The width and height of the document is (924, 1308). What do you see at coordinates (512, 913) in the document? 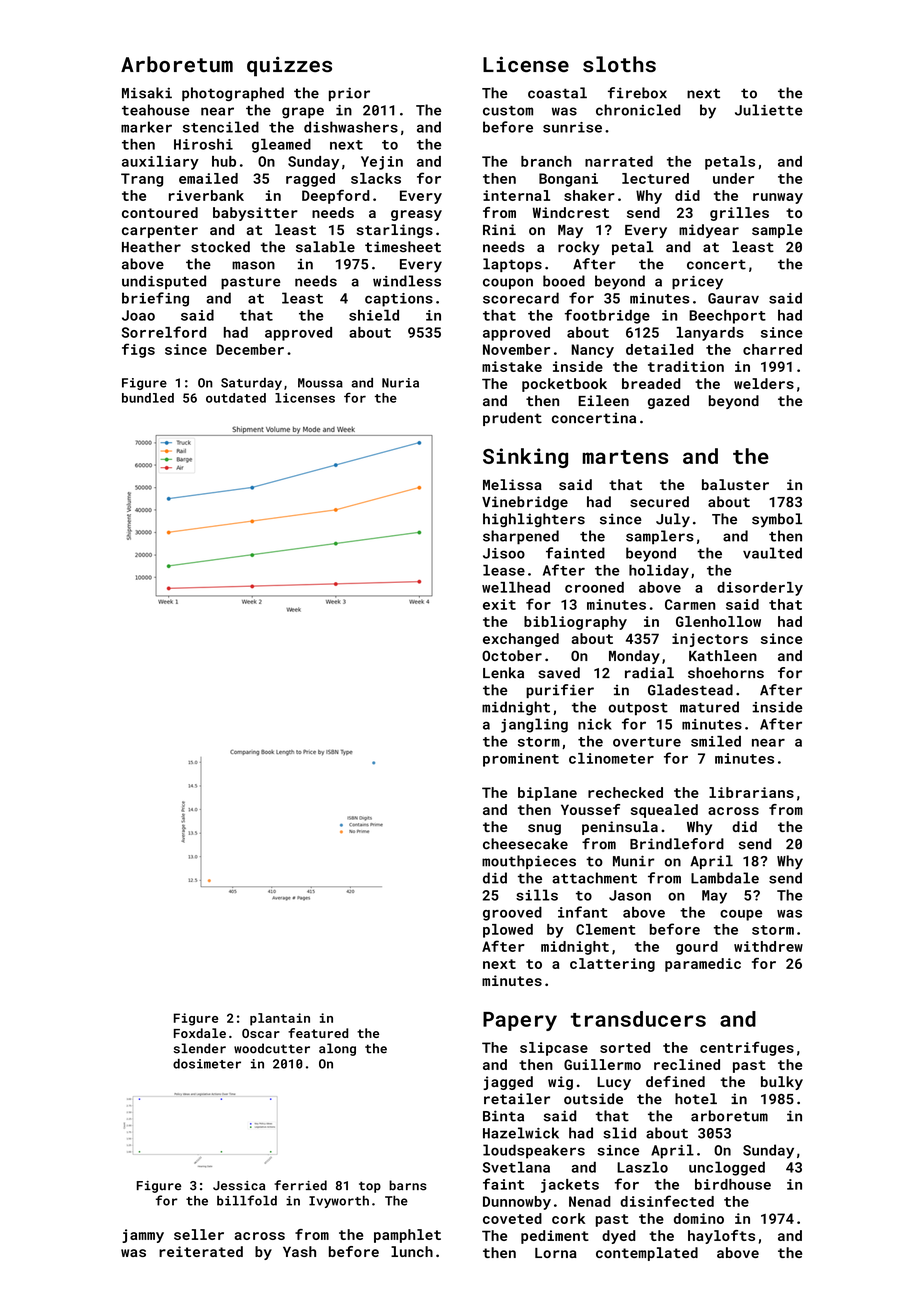
I see `grooved` at bounding box center [512, 913].
